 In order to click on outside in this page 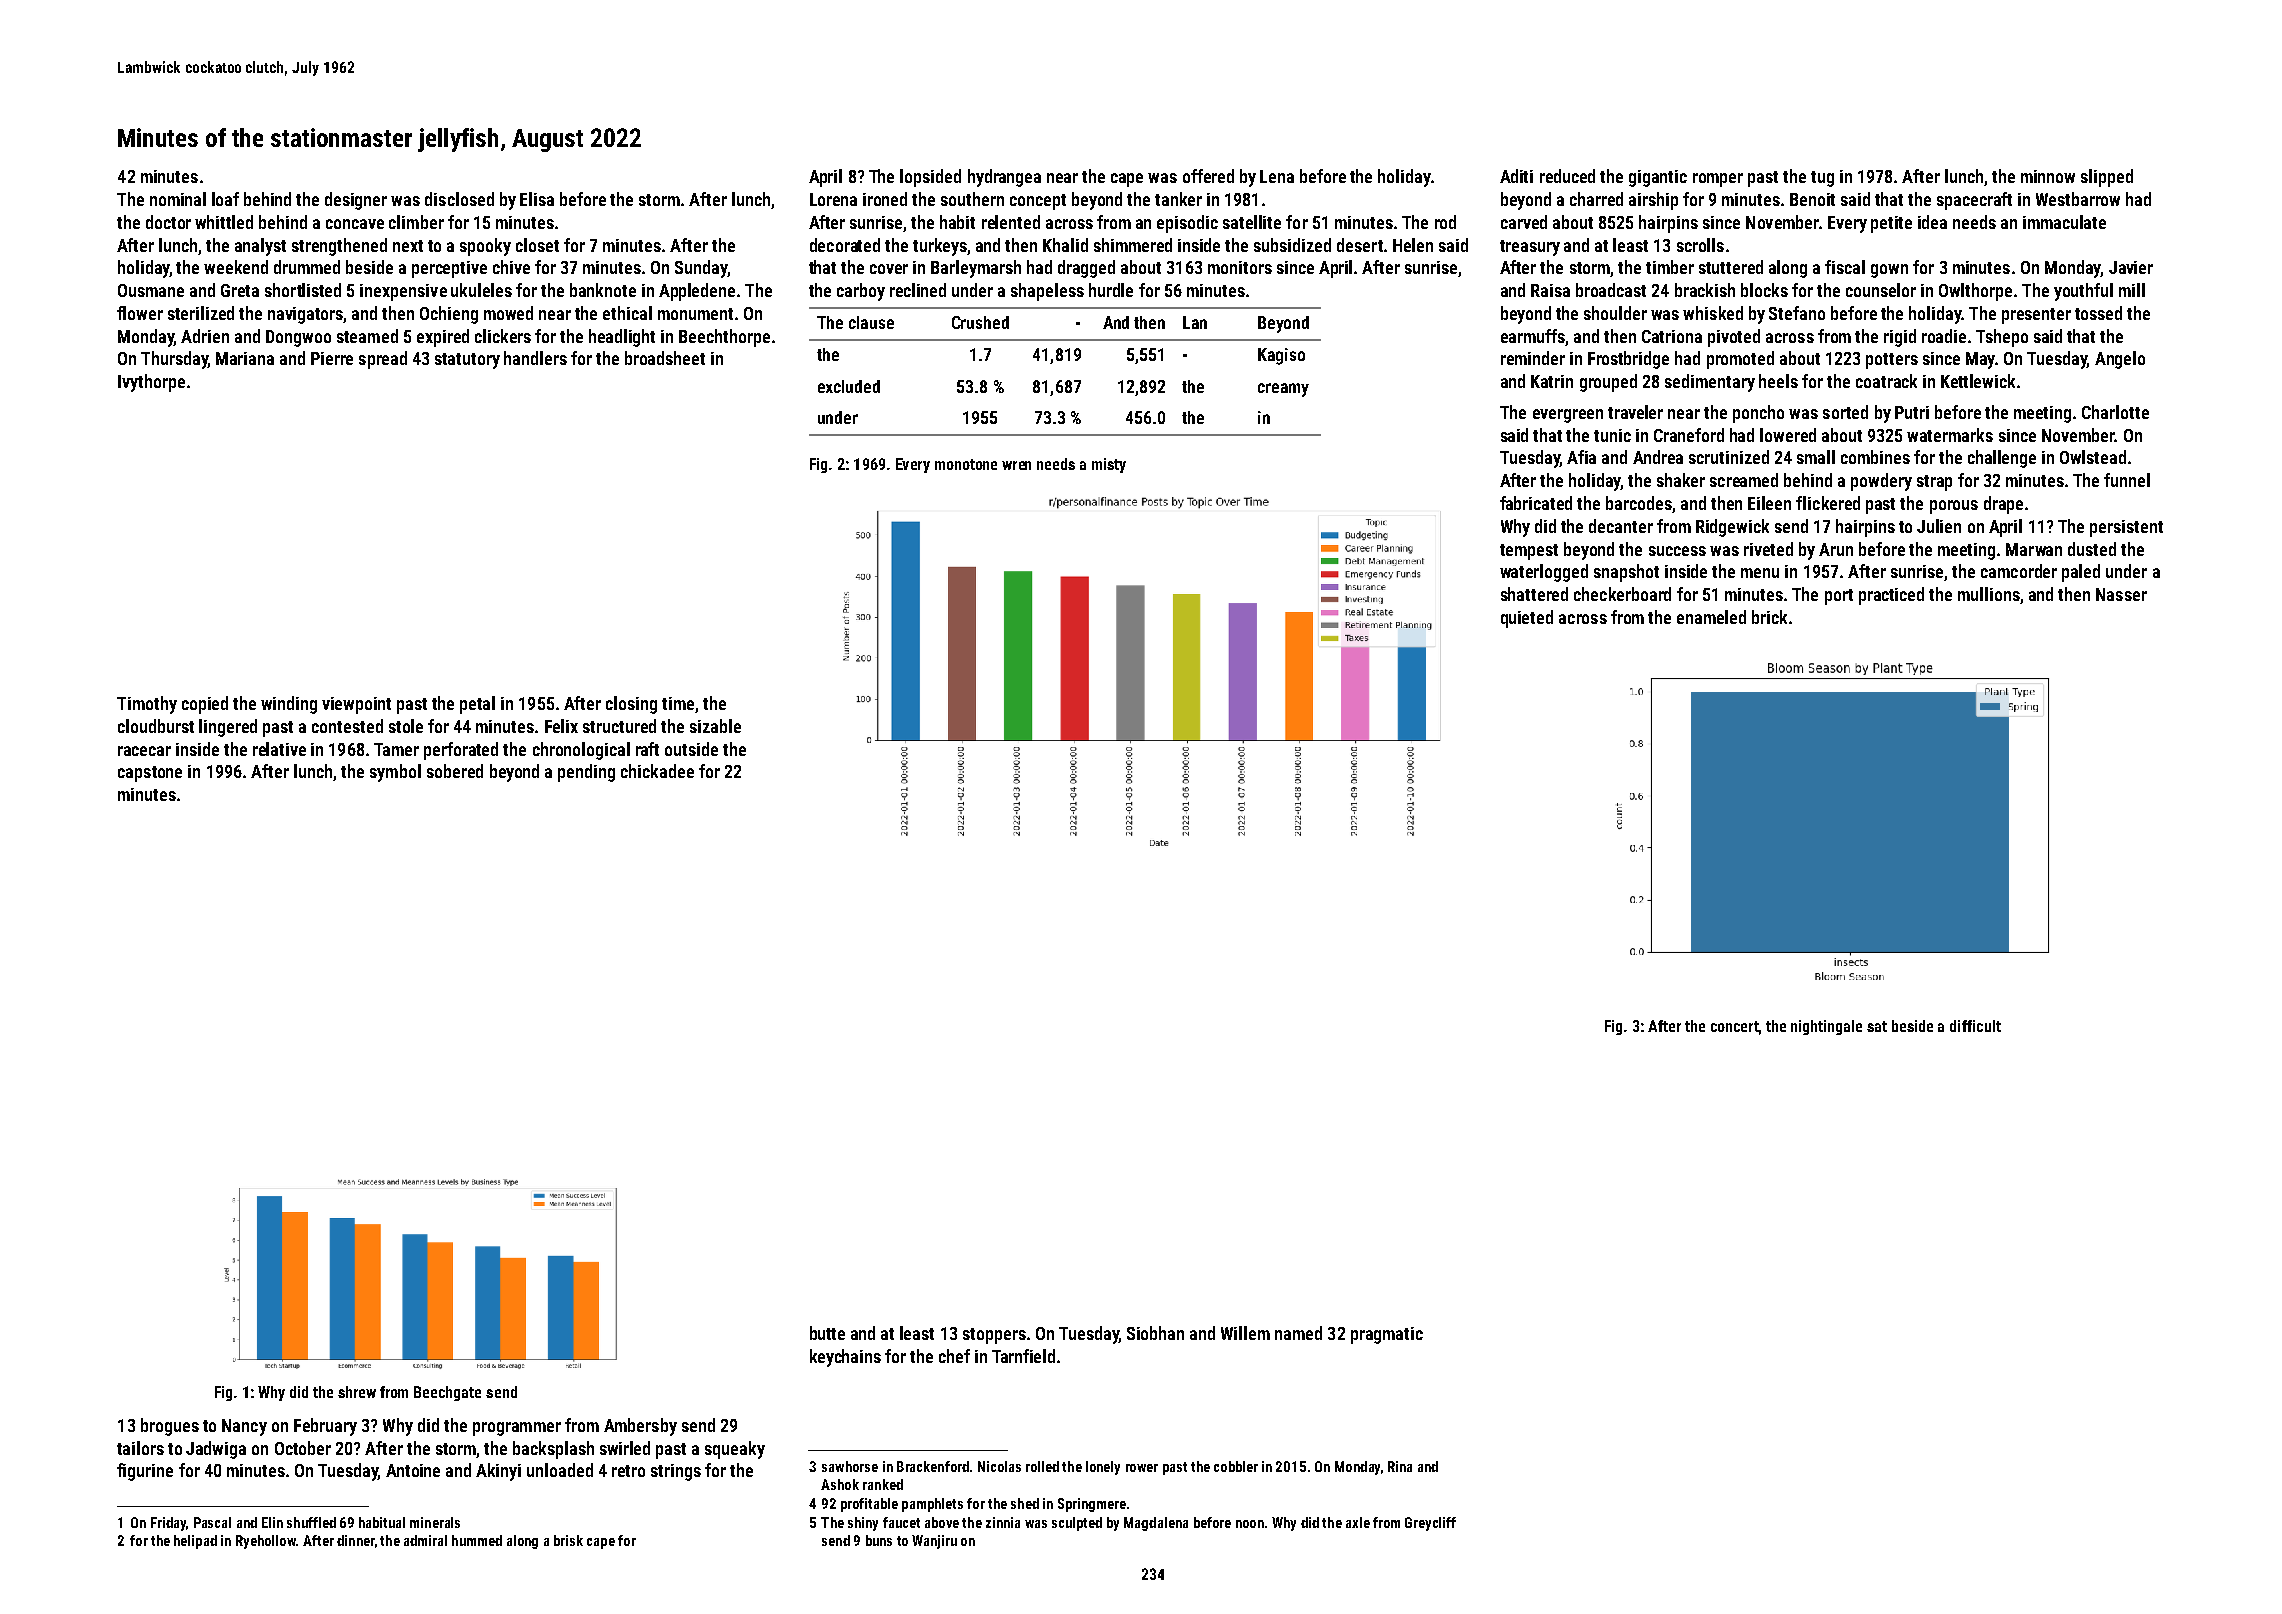, I will do `click(691, 749)`.
